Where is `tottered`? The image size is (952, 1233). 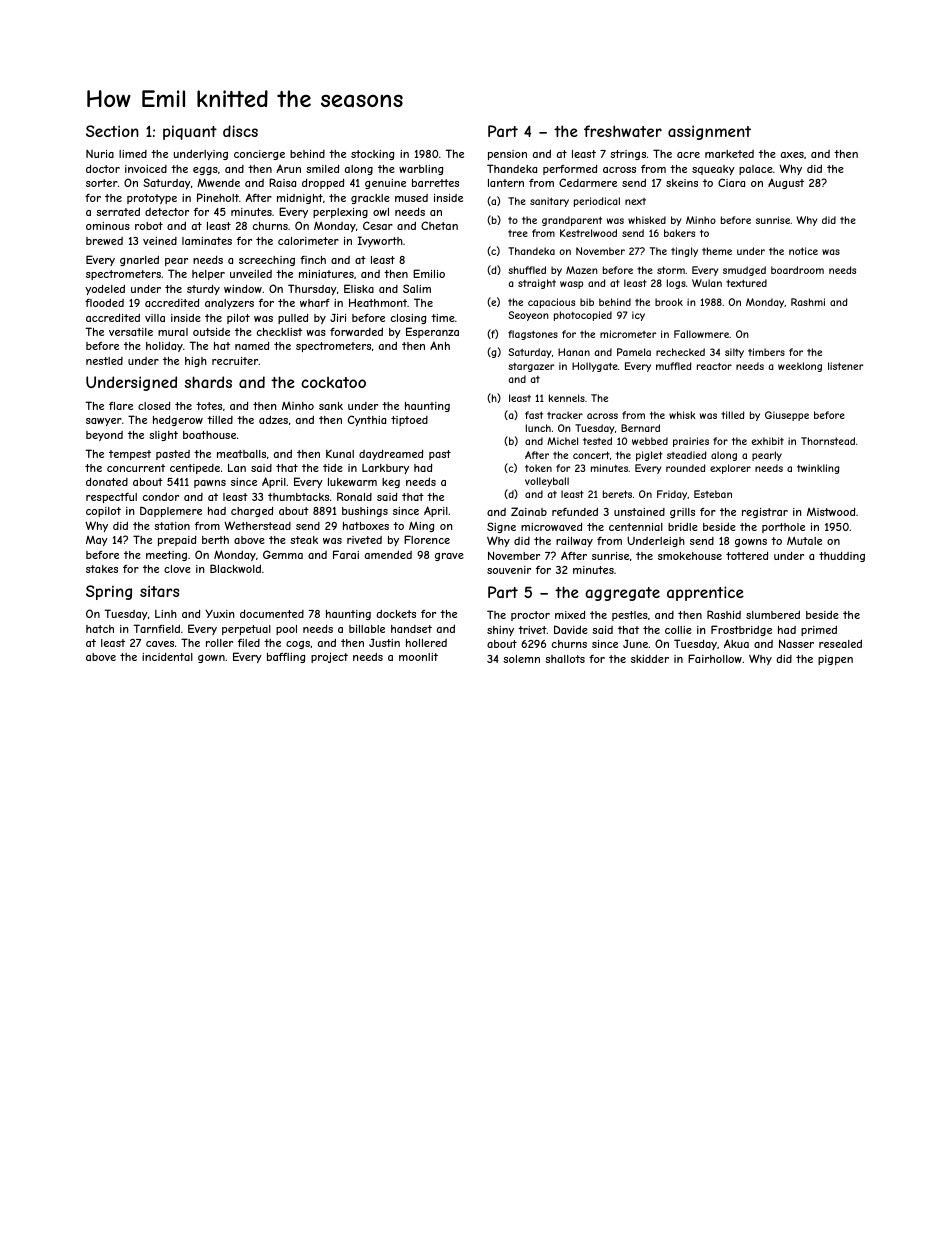 tottered is located at coordinates (747, 556).
